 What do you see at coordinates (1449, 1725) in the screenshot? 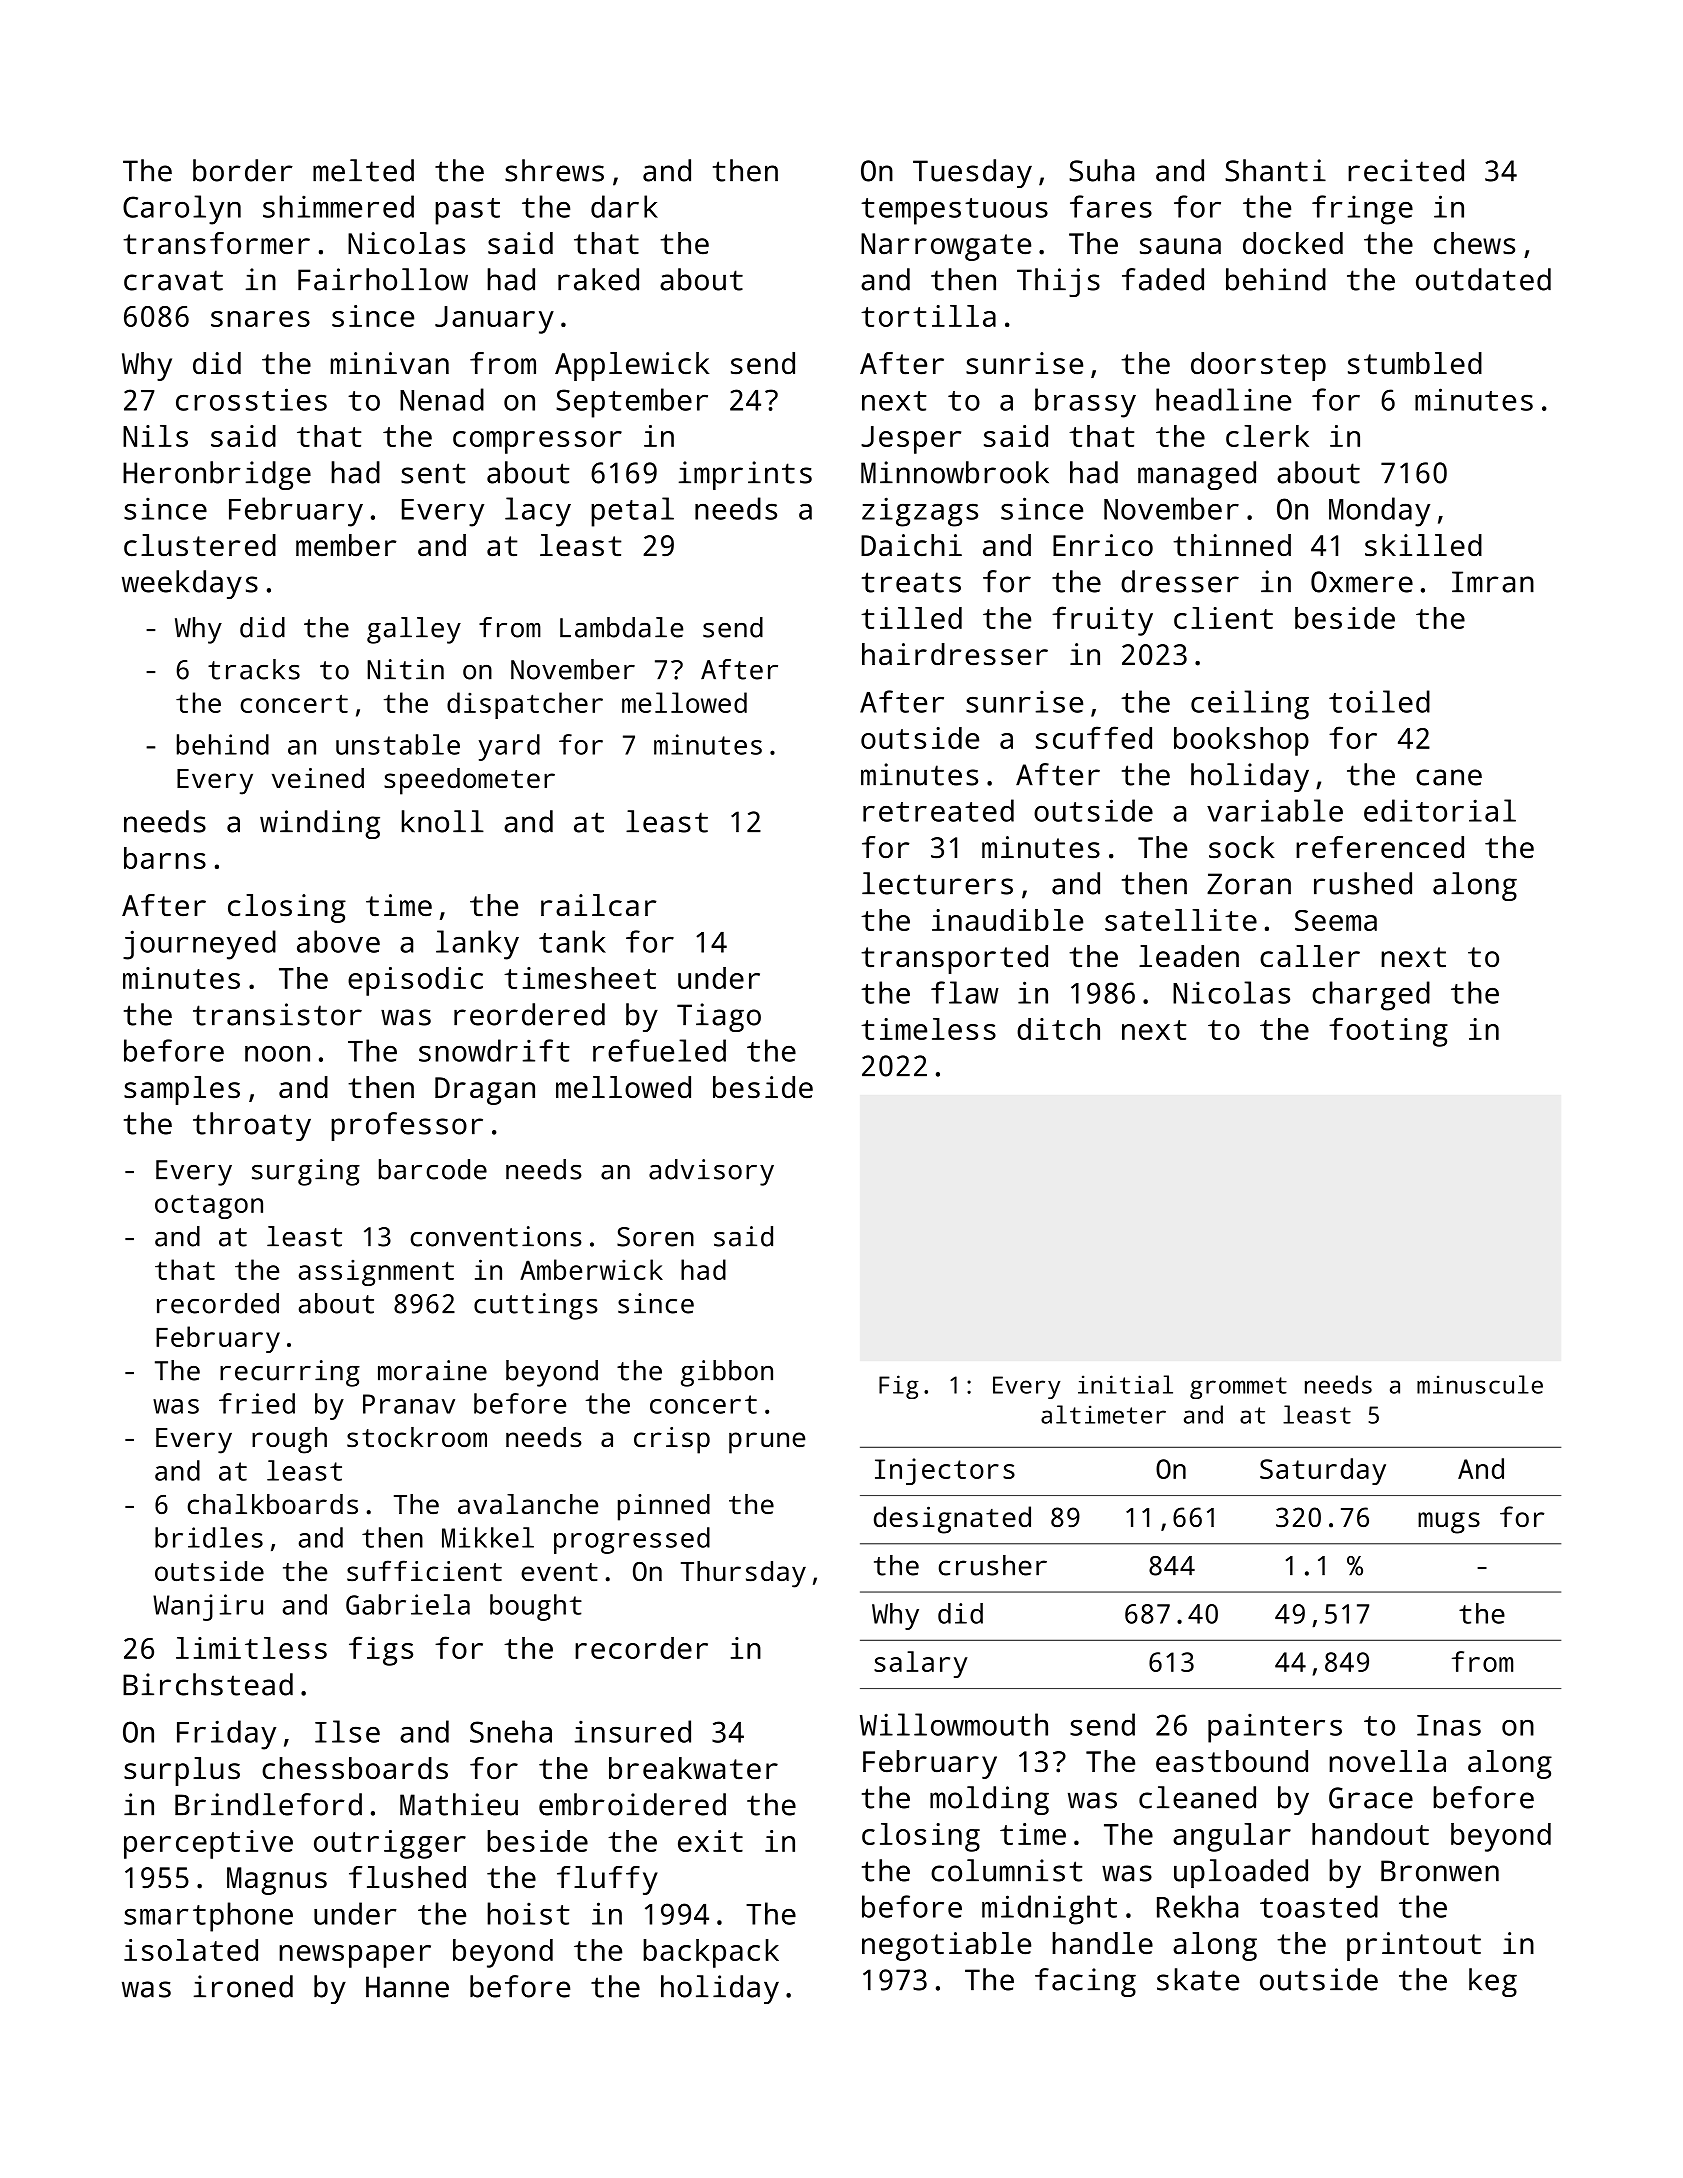
I see `Inas` at bounding box center [1449, 1725].
